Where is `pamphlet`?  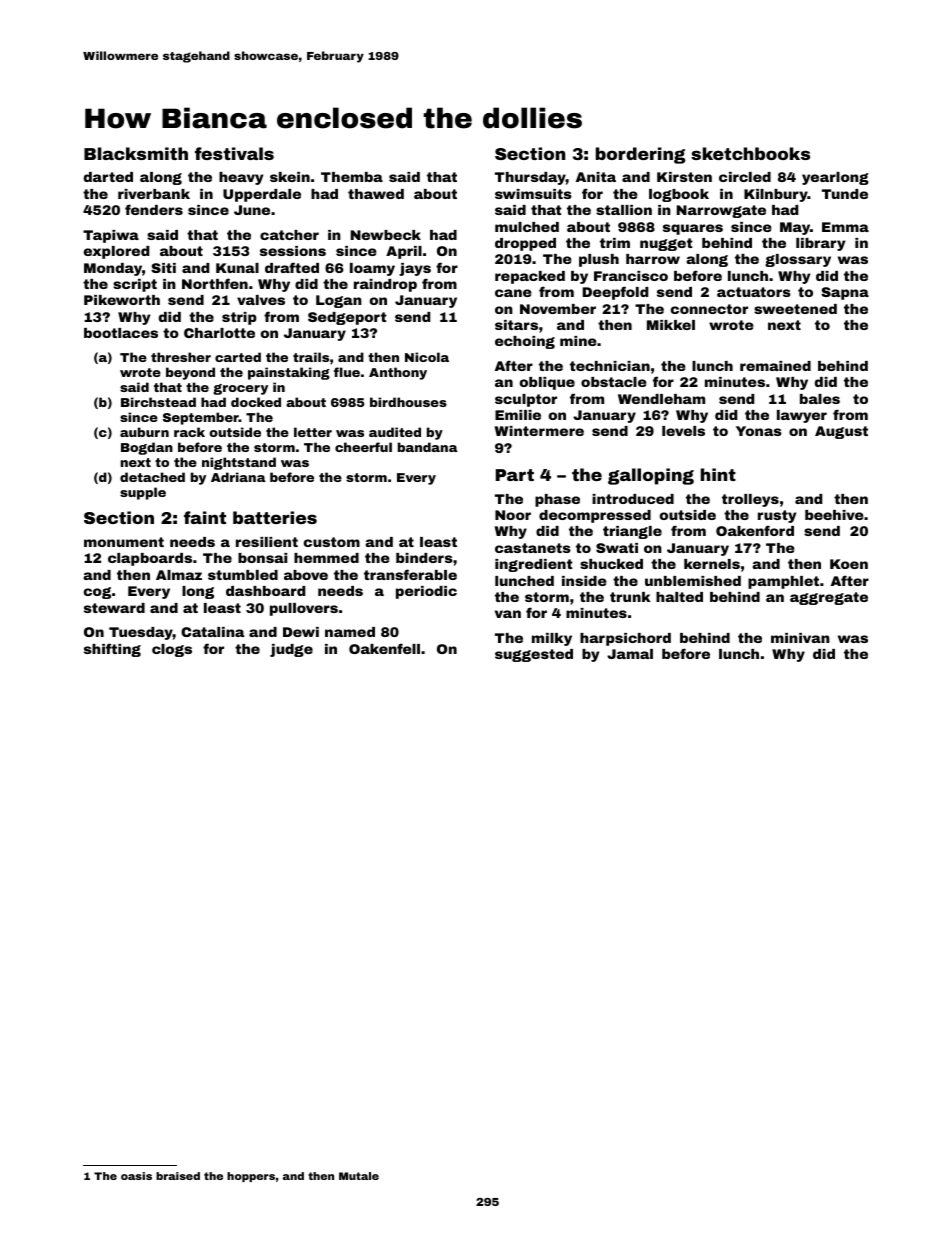
pamphlet is located at coordinates (783, 582).
